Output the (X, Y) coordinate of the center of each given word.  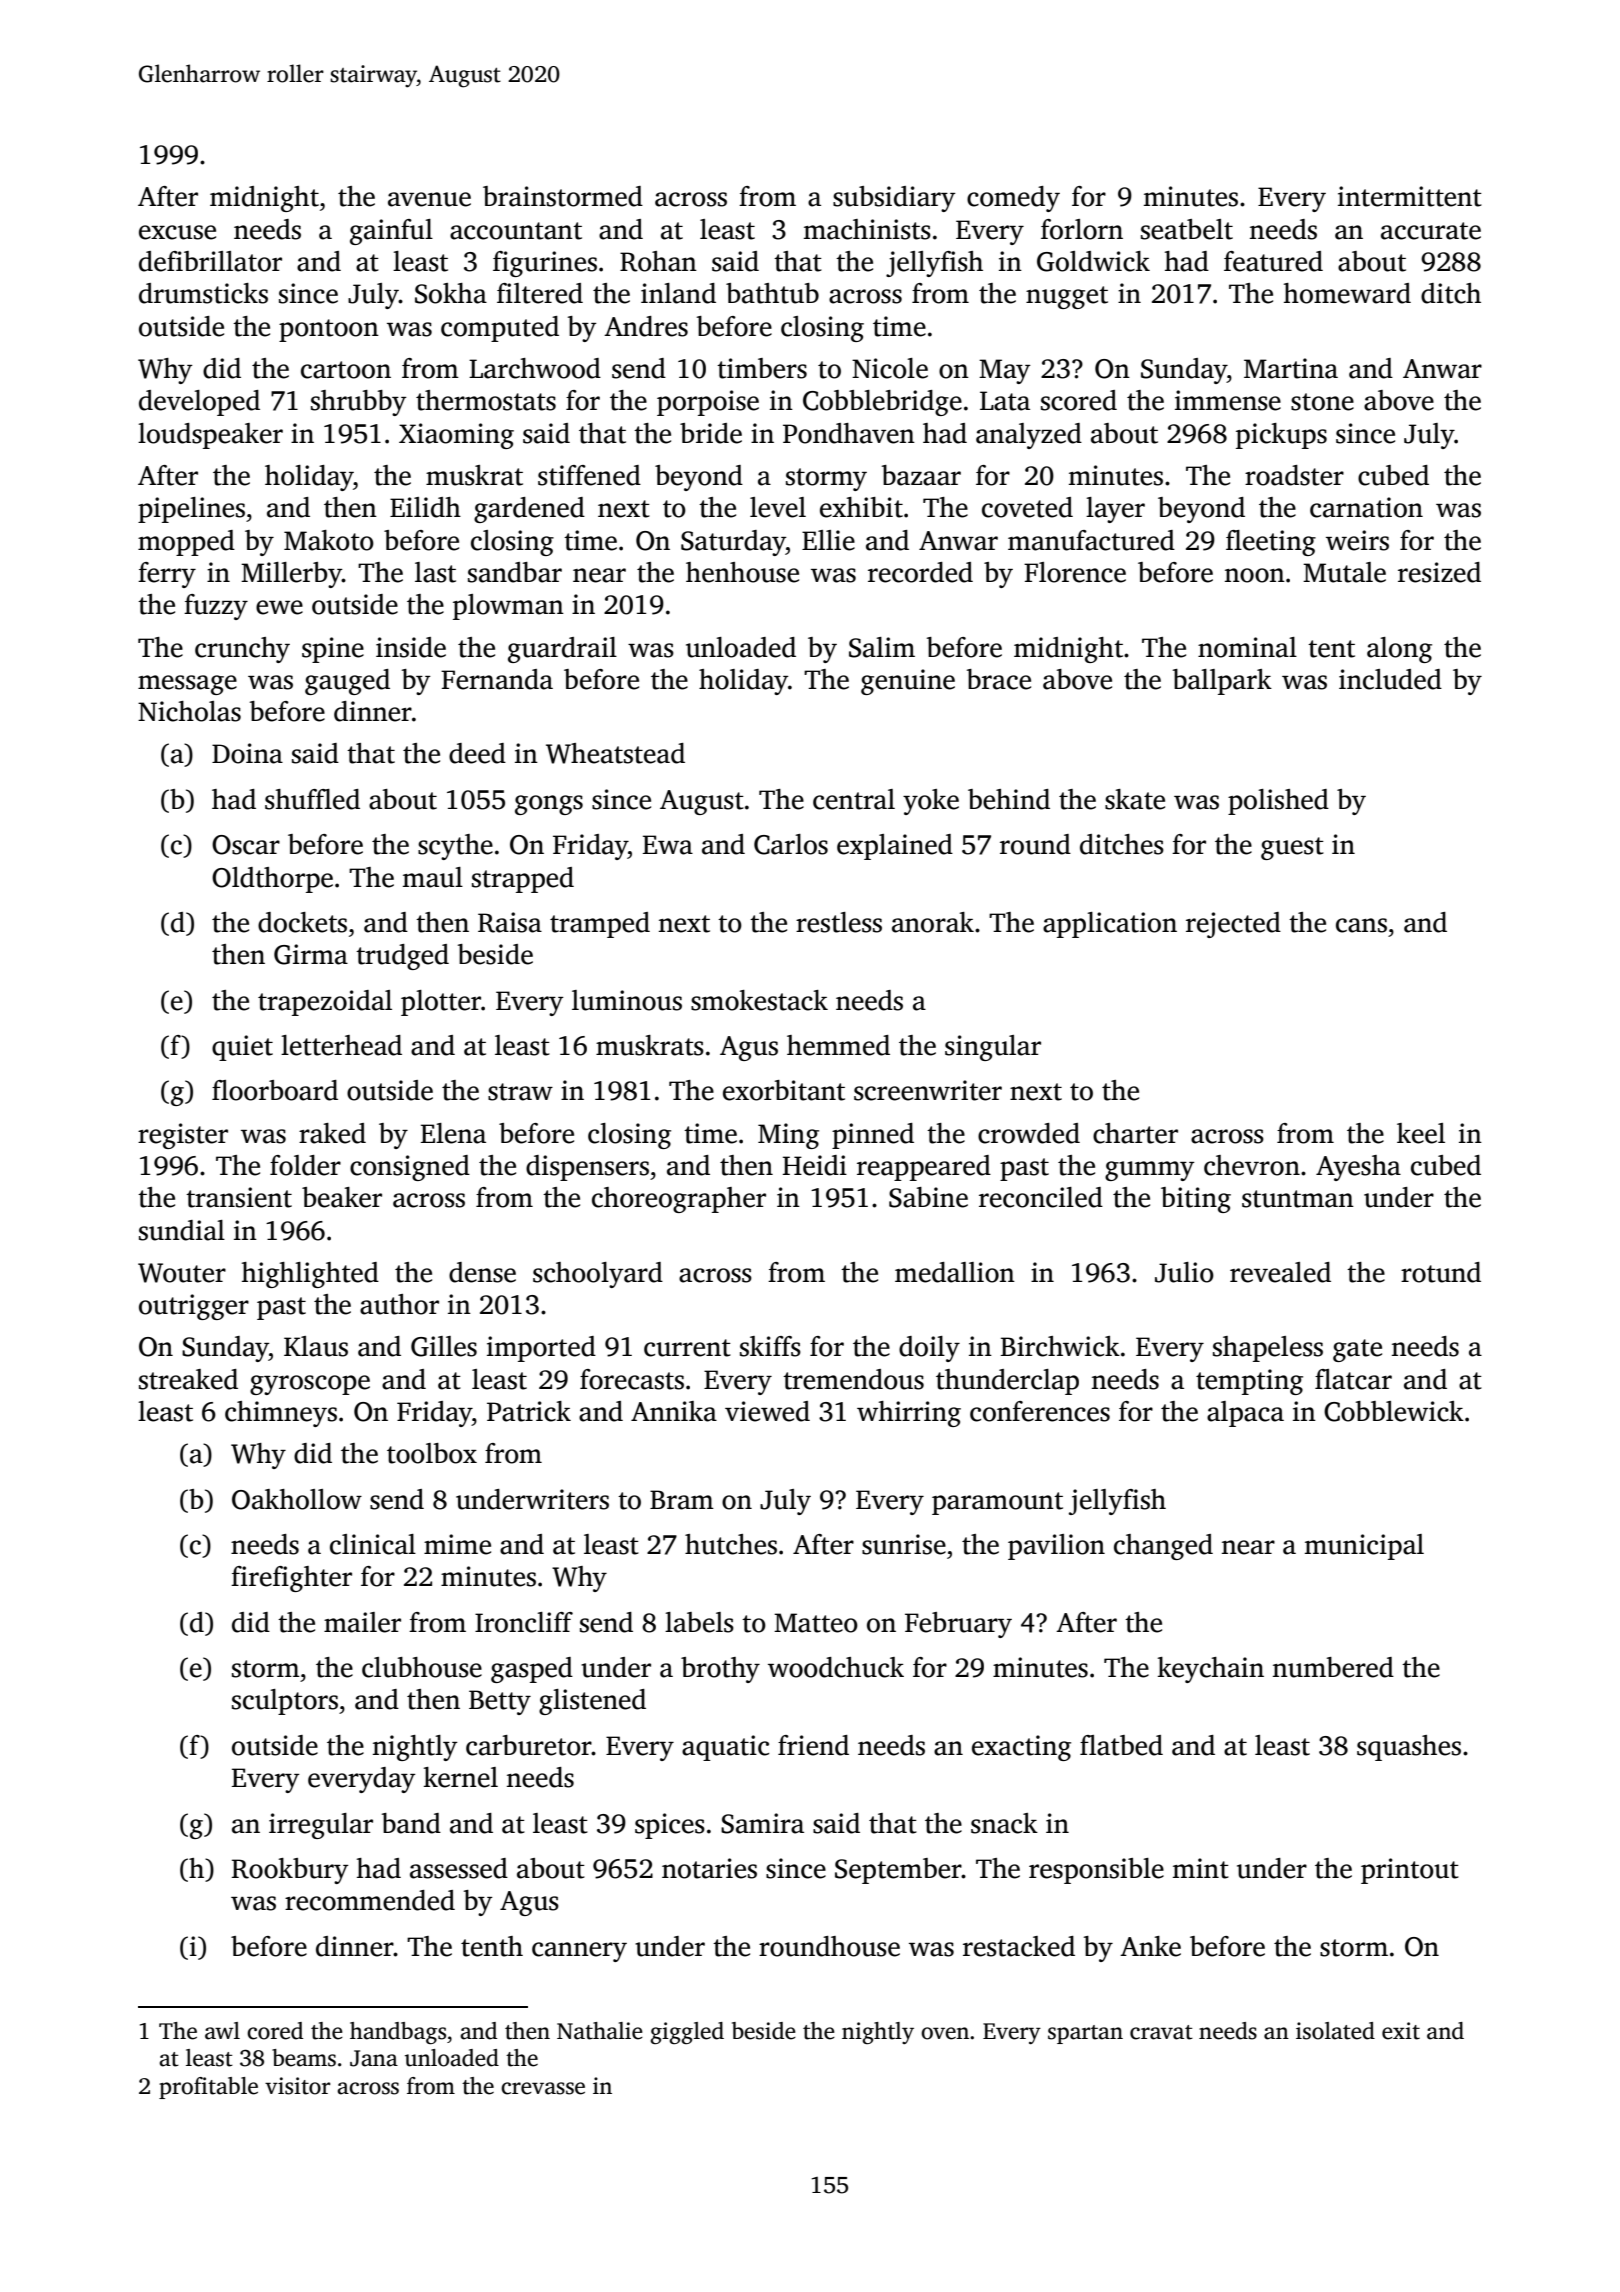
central (854, 799)
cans (1361, 925)
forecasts (632, 1379)
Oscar (246, 845)
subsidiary (894, 199)
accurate (1431, 231)
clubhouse (422, 1667)
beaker (342, 1197)
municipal (1364, 1547)
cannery (579, 1952)
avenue (429, 199)
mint (1201, 1868)
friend (813, 1745)
